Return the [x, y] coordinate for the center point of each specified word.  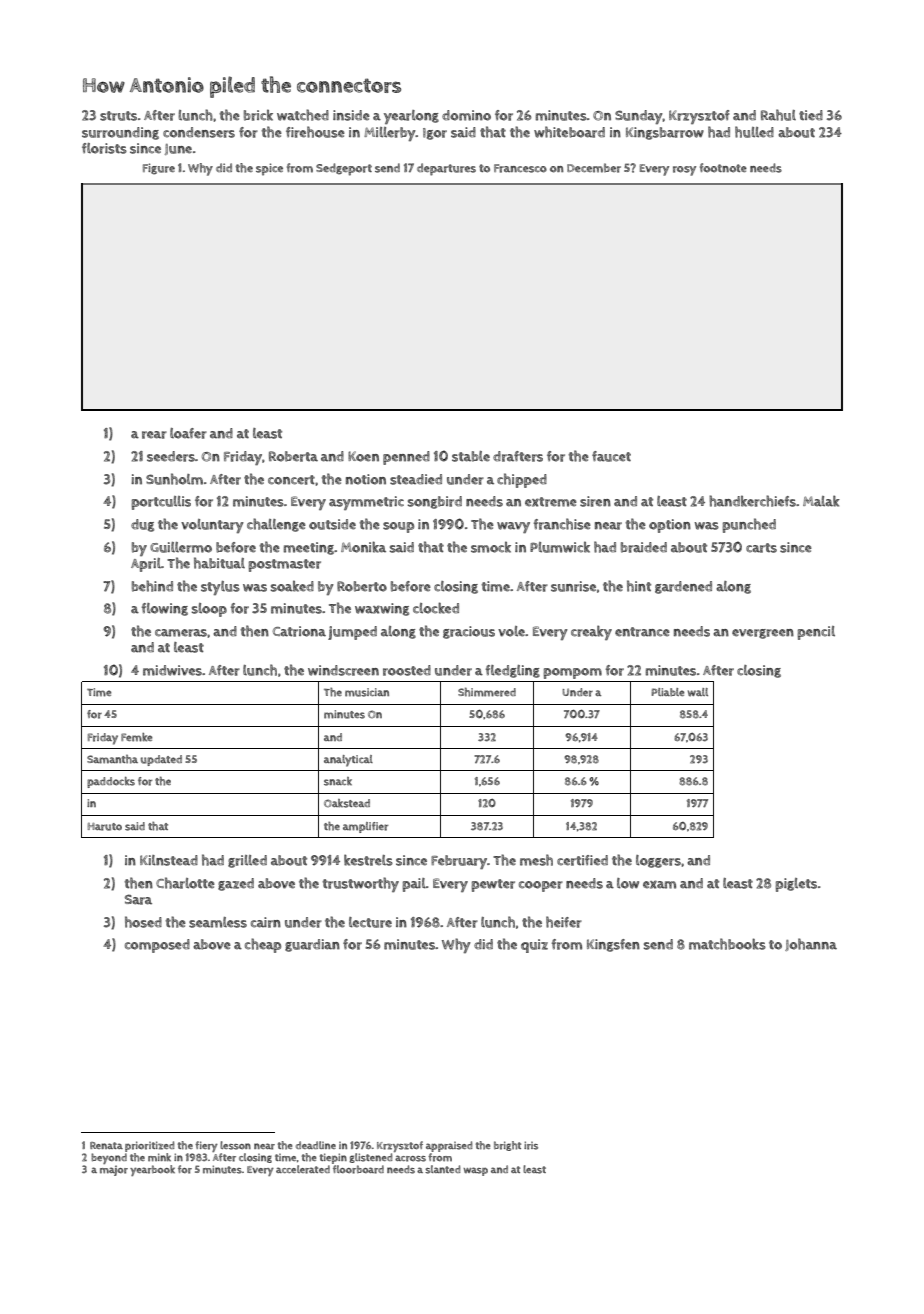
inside [351, 115]
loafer [188, 433]
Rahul [778, 115]
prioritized [150, 1146]
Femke [136, 737]
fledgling [513, 671]
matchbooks [727, 944]
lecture [370, 922]
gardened [683, 587]
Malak [821, 501]
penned [406, 458]
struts [118, 116]
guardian [312, 945]
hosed [143, 922]
